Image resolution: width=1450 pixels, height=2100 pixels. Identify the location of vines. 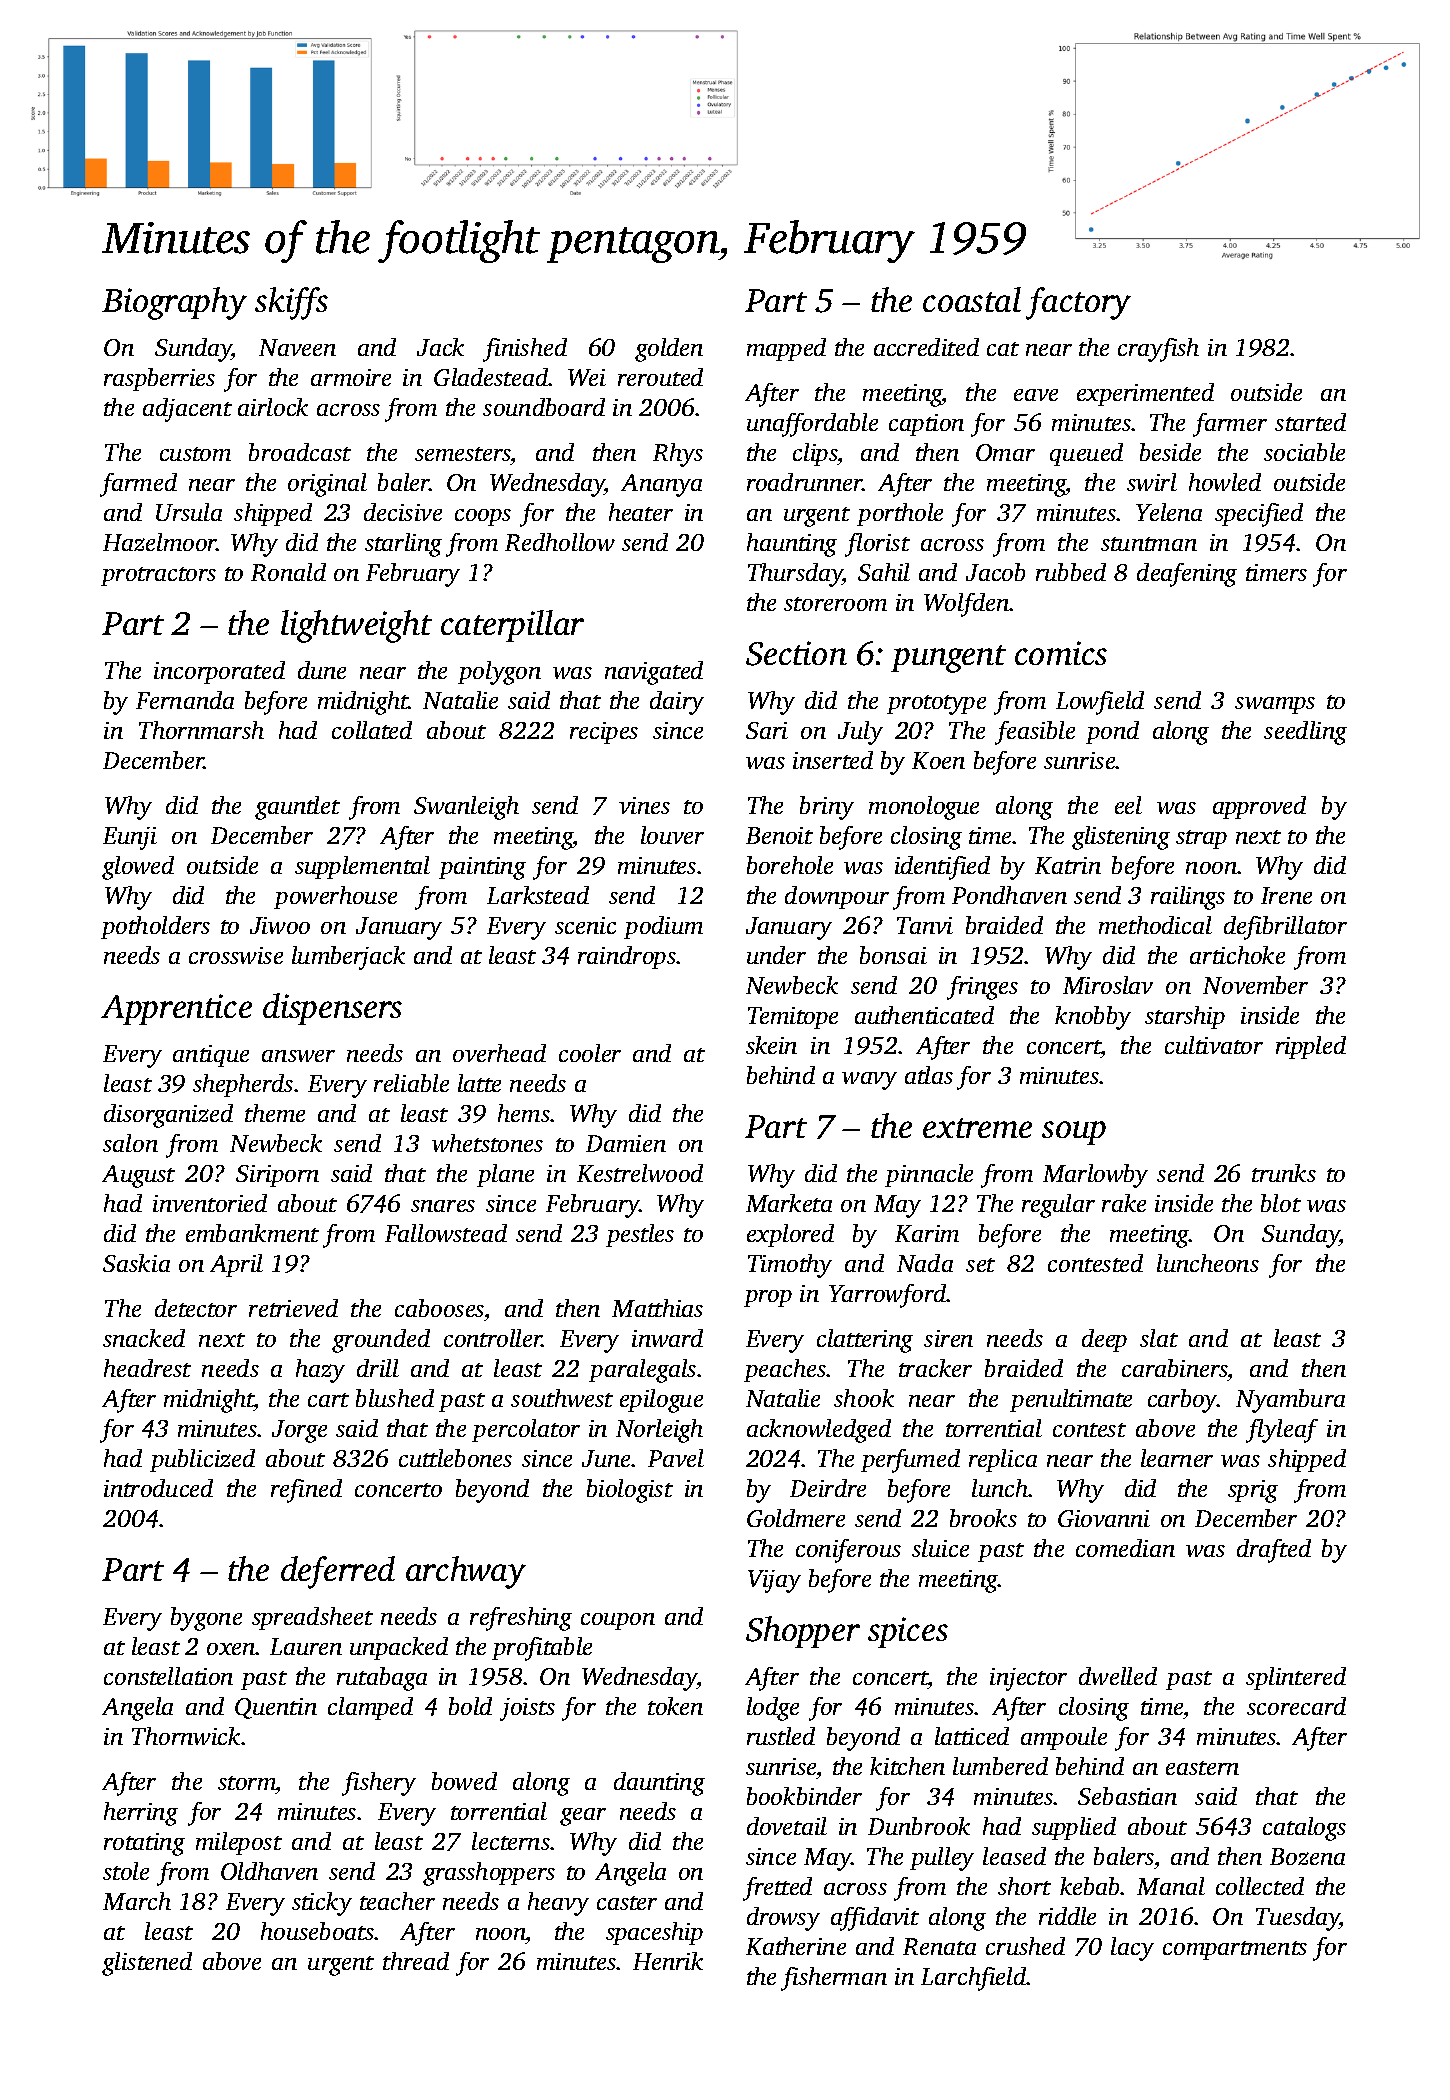
(644, 805).
